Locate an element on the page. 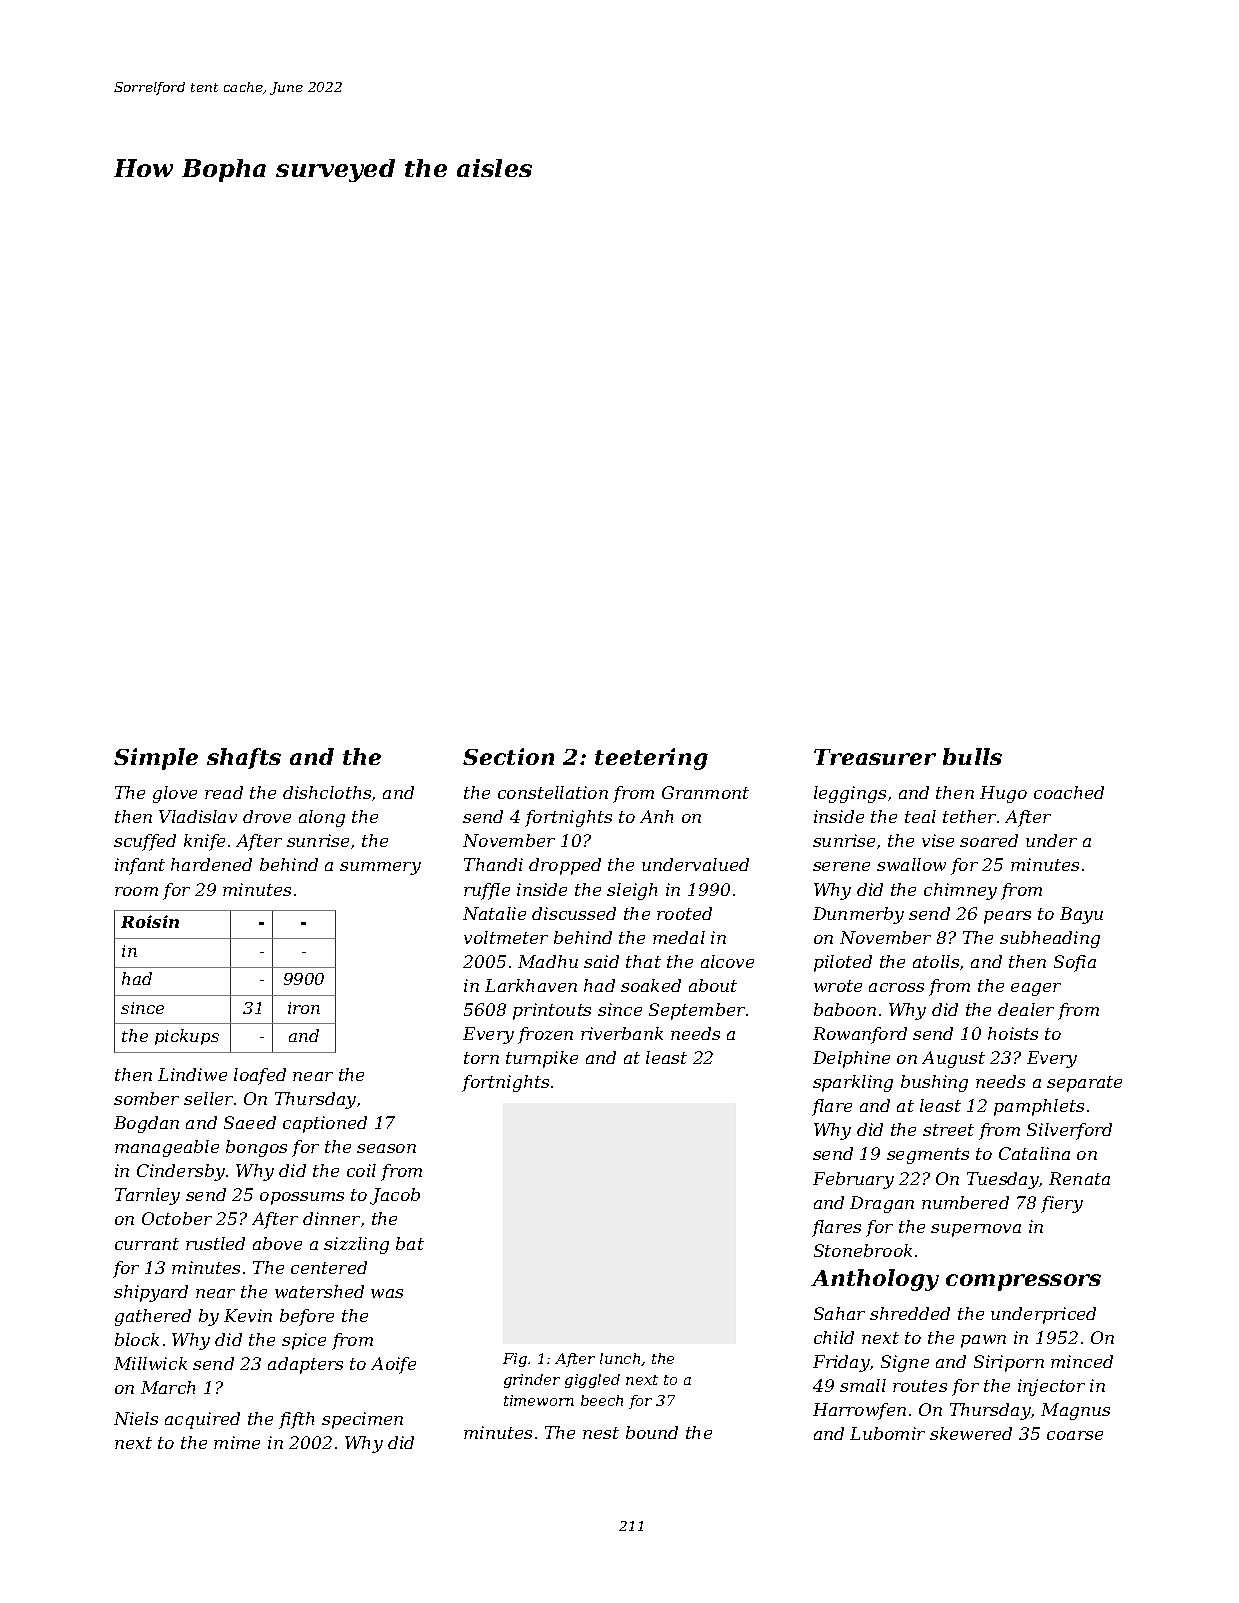  bound is located at coordinates (652, 1432).
